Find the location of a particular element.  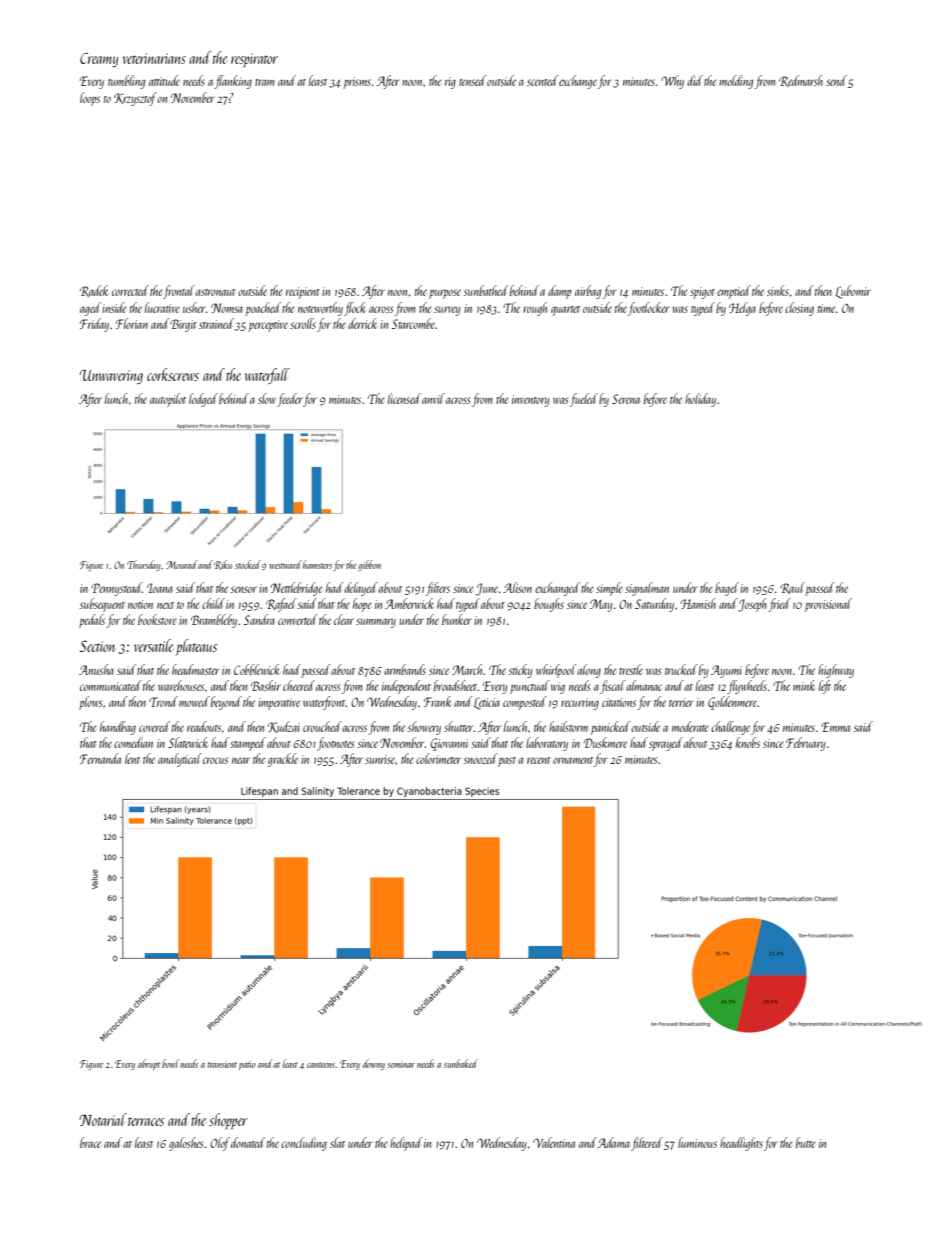

tram is located at coordinates (264, 82).
